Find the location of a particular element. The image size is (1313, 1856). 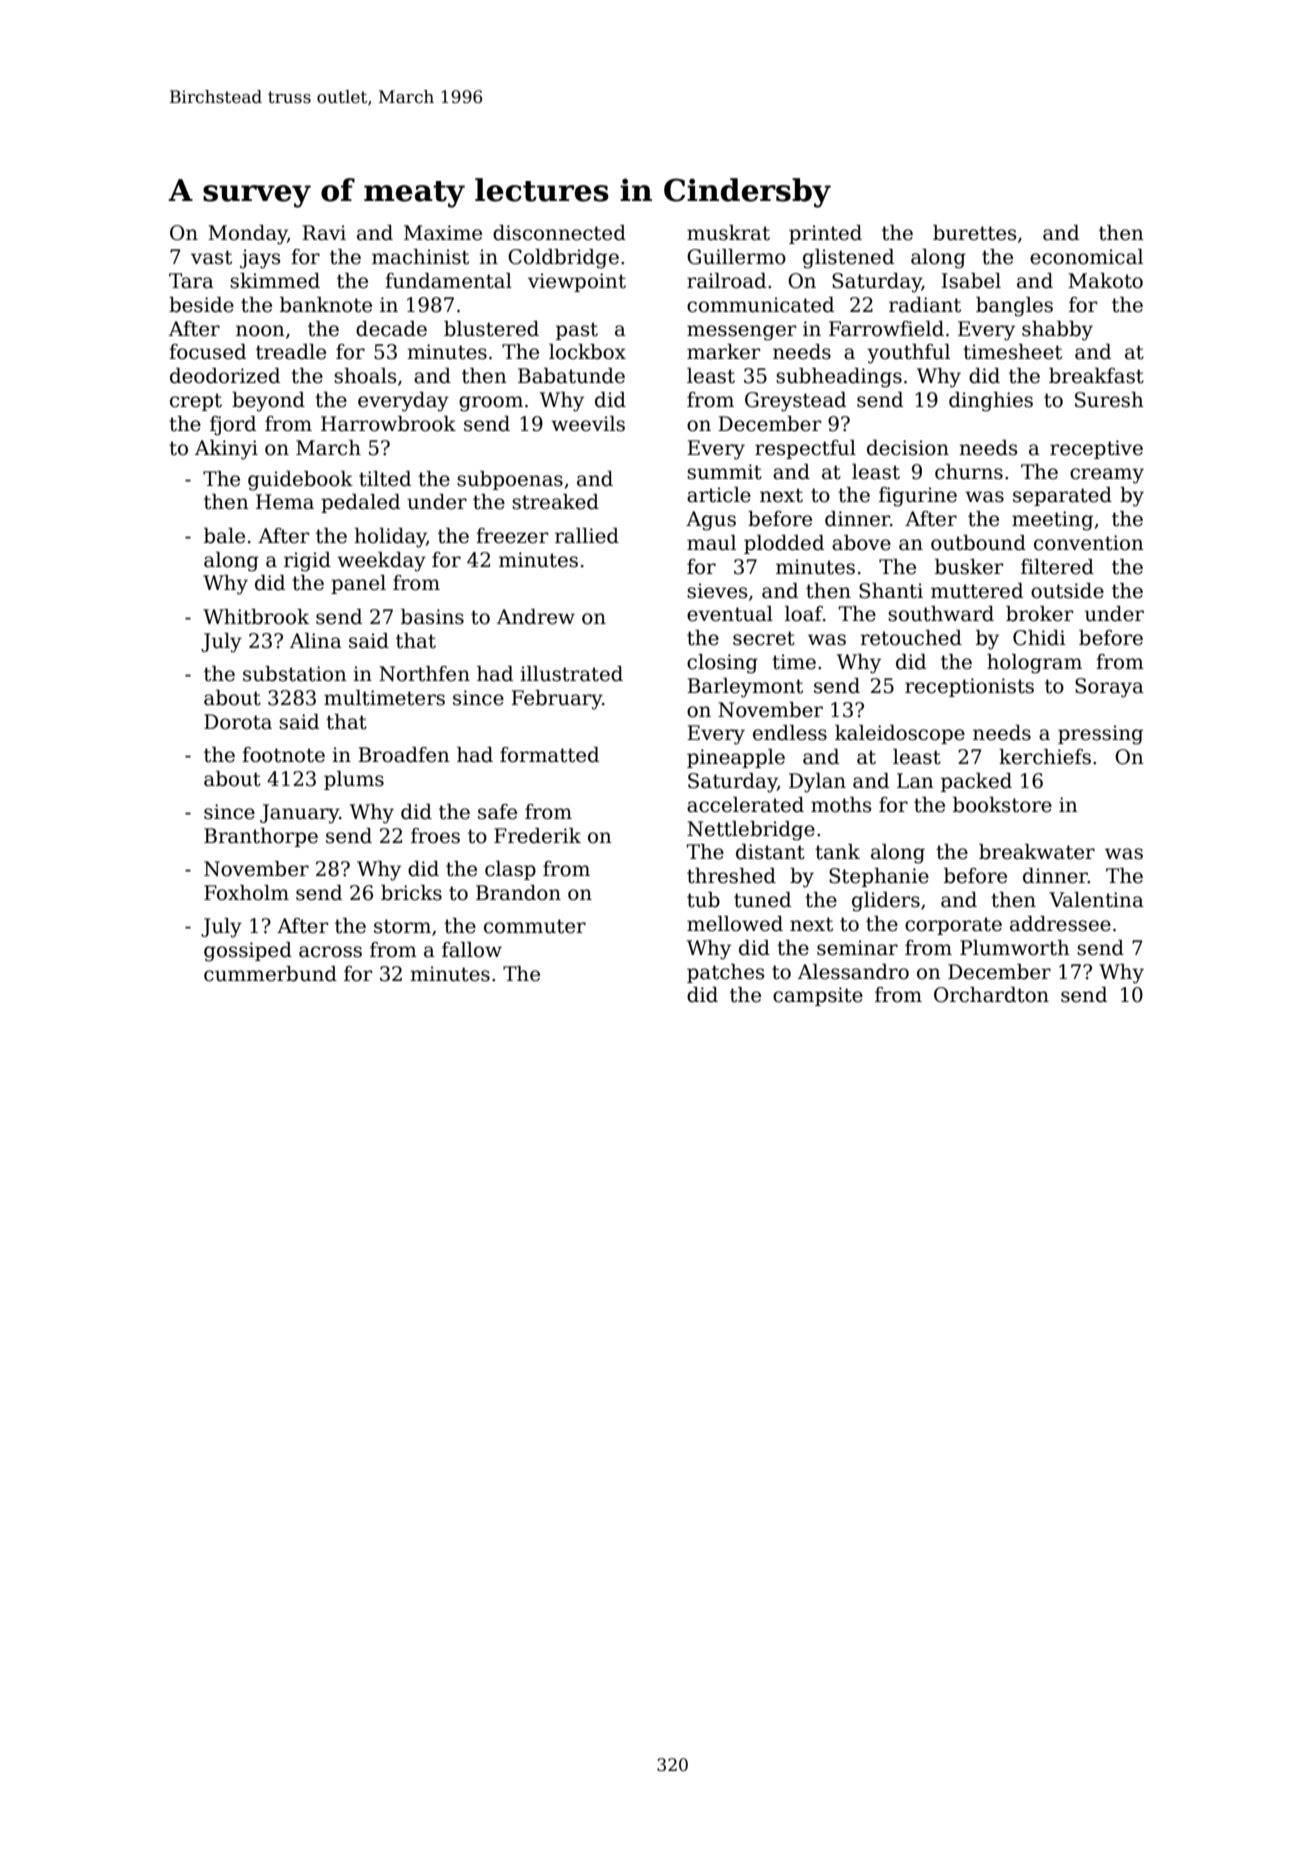

Harrowbrook is located at coordinates (388, 424).
